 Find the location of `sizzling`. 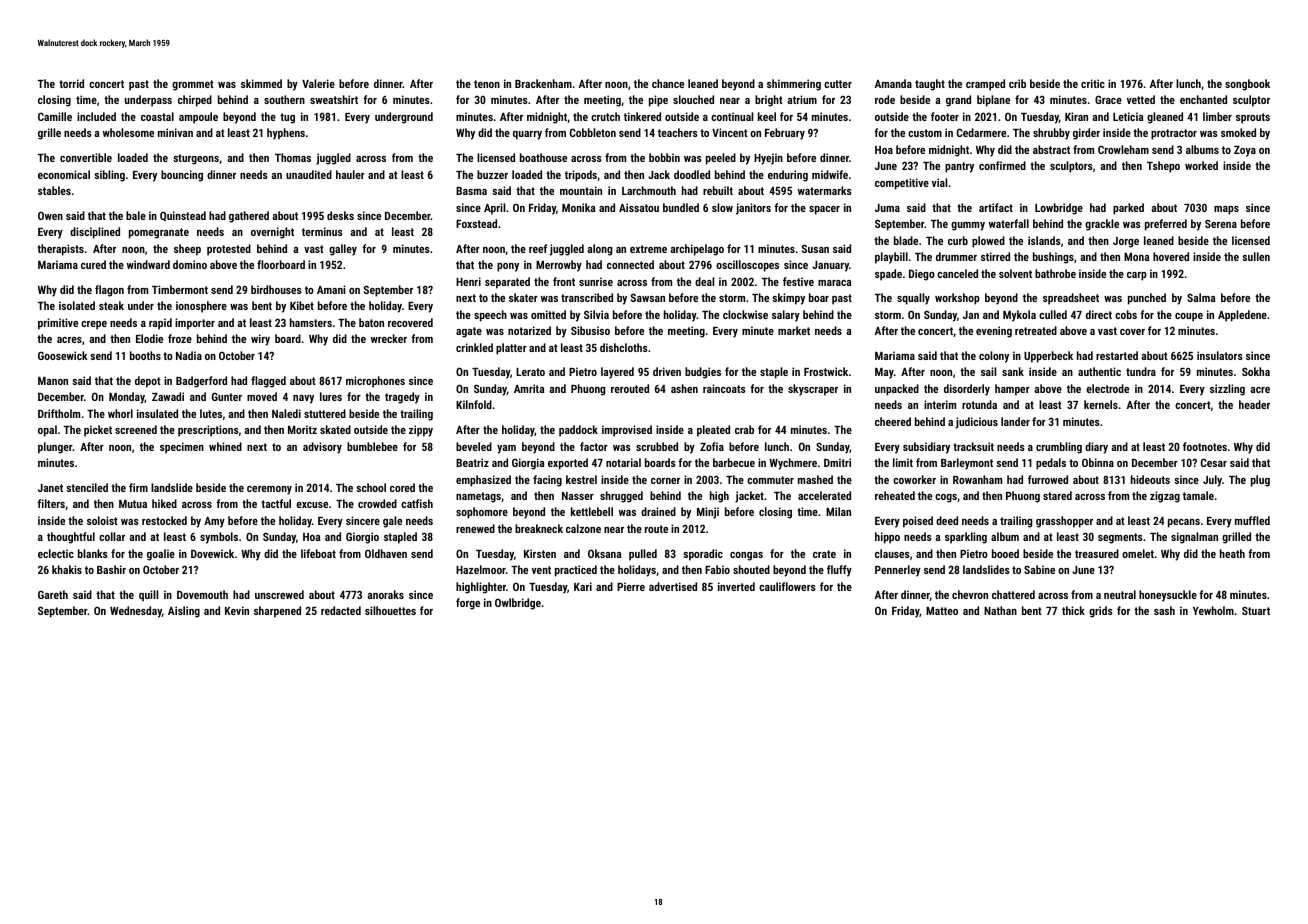

sizzling is located at coordinates (1227, 390).
